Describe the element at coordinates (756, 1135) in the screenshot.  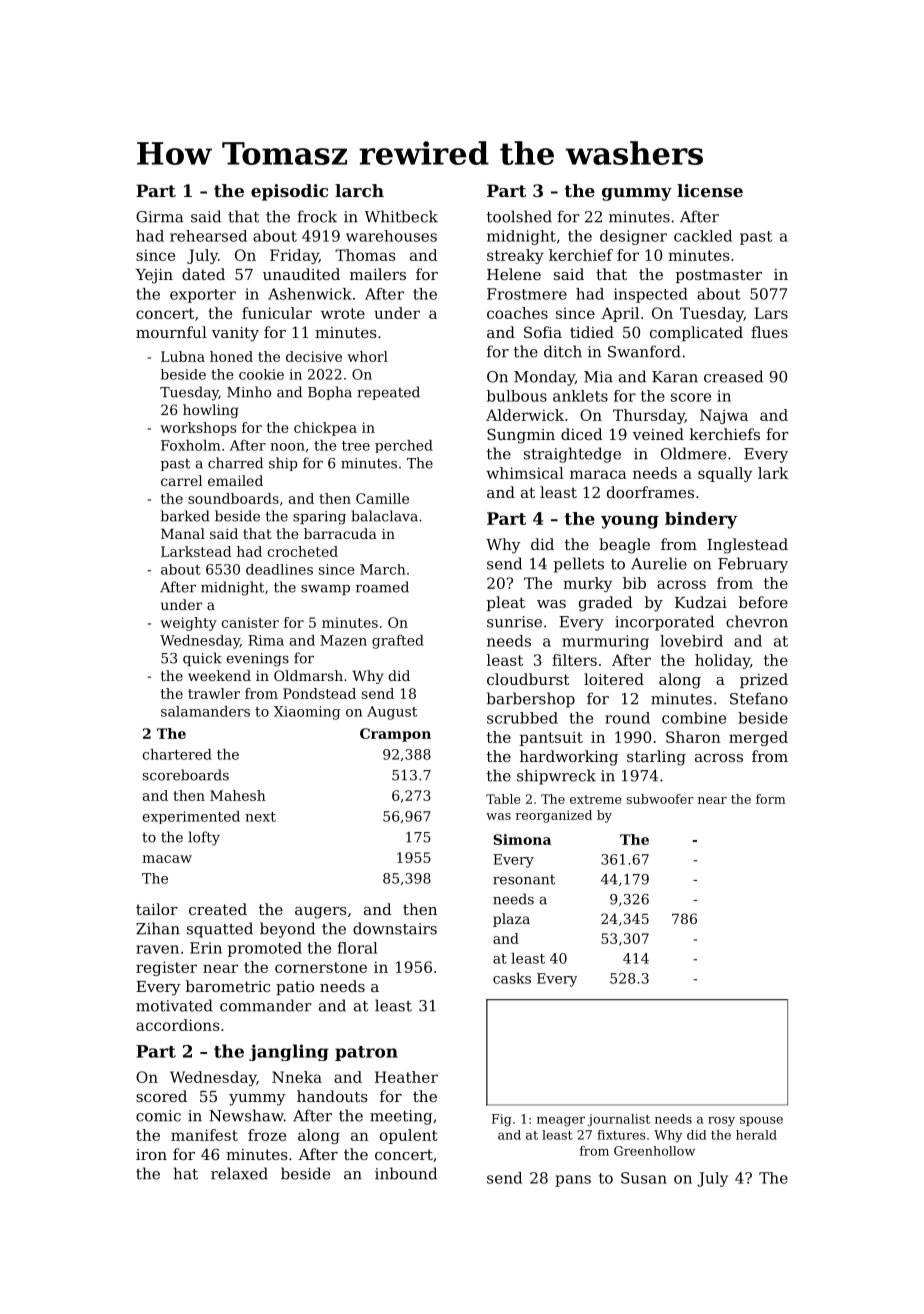
I see `herald` at that location.
